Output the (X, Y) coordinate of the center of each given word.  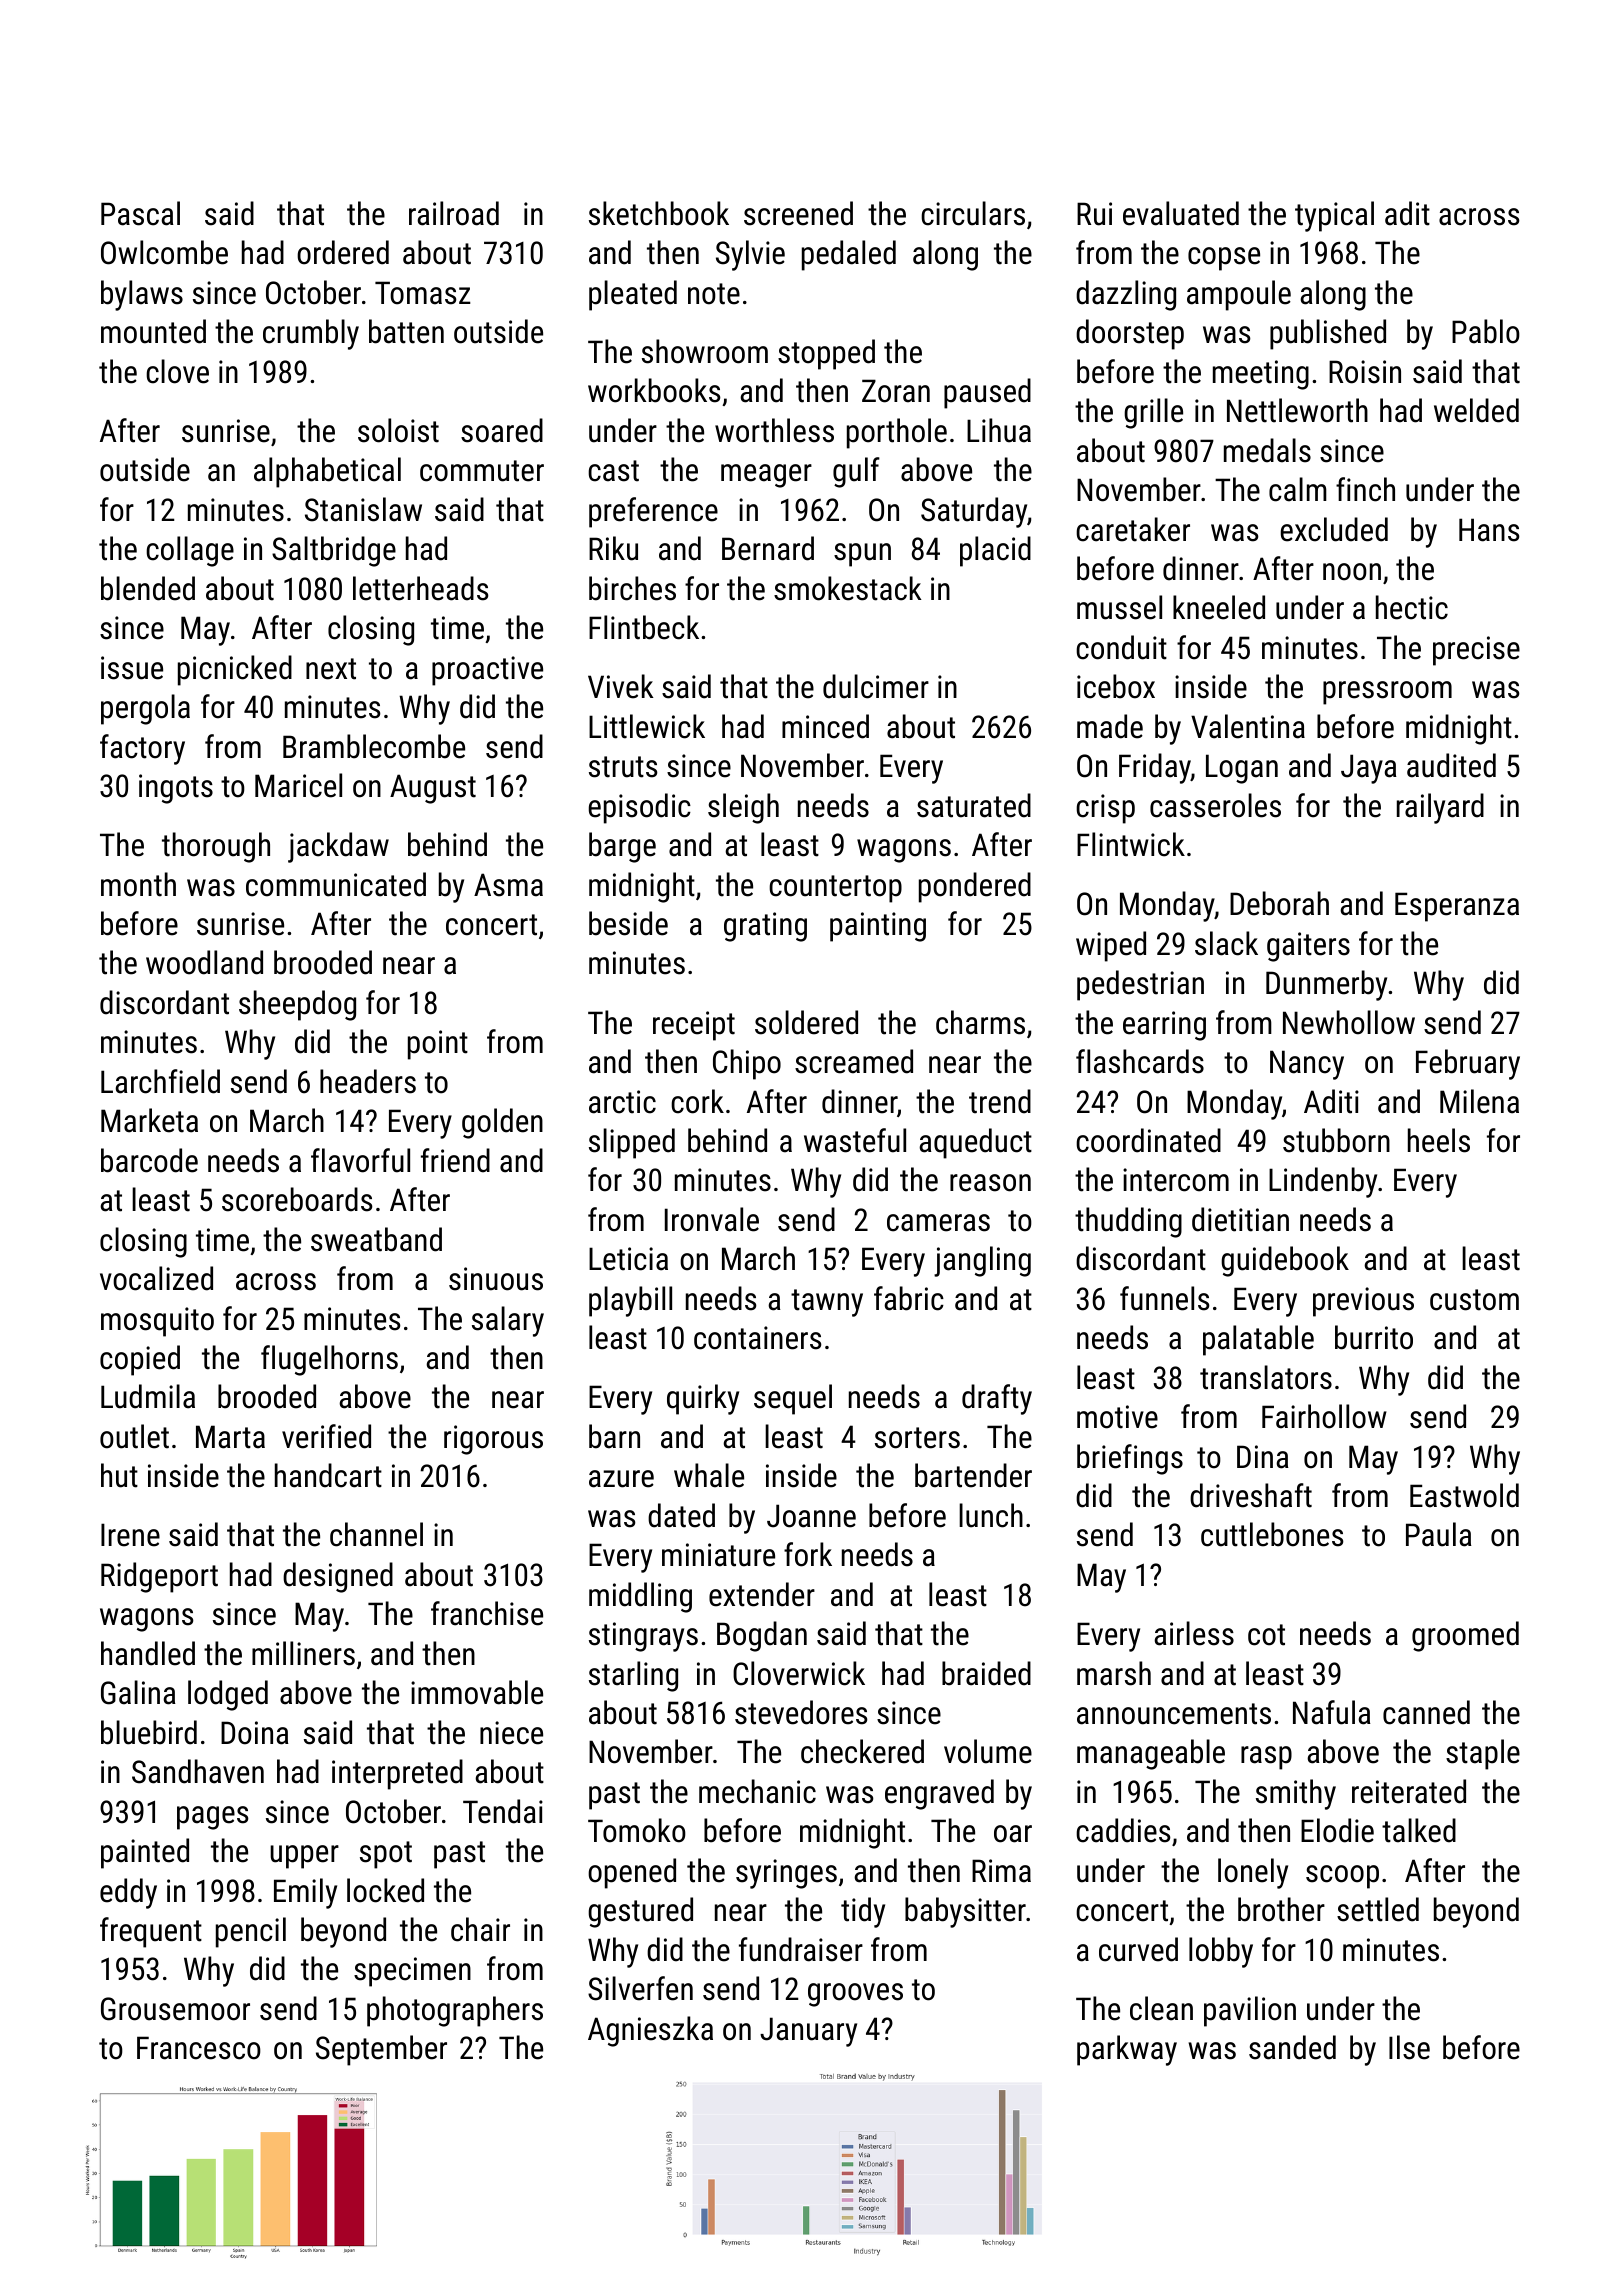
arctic (622, 1102)
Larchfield (160, 1081)
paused (987, 393)
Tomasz (423, 293)
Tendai (503, 1811)
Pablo (1486, 331)
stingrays (643, 1637)
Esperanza (1457, 907)
